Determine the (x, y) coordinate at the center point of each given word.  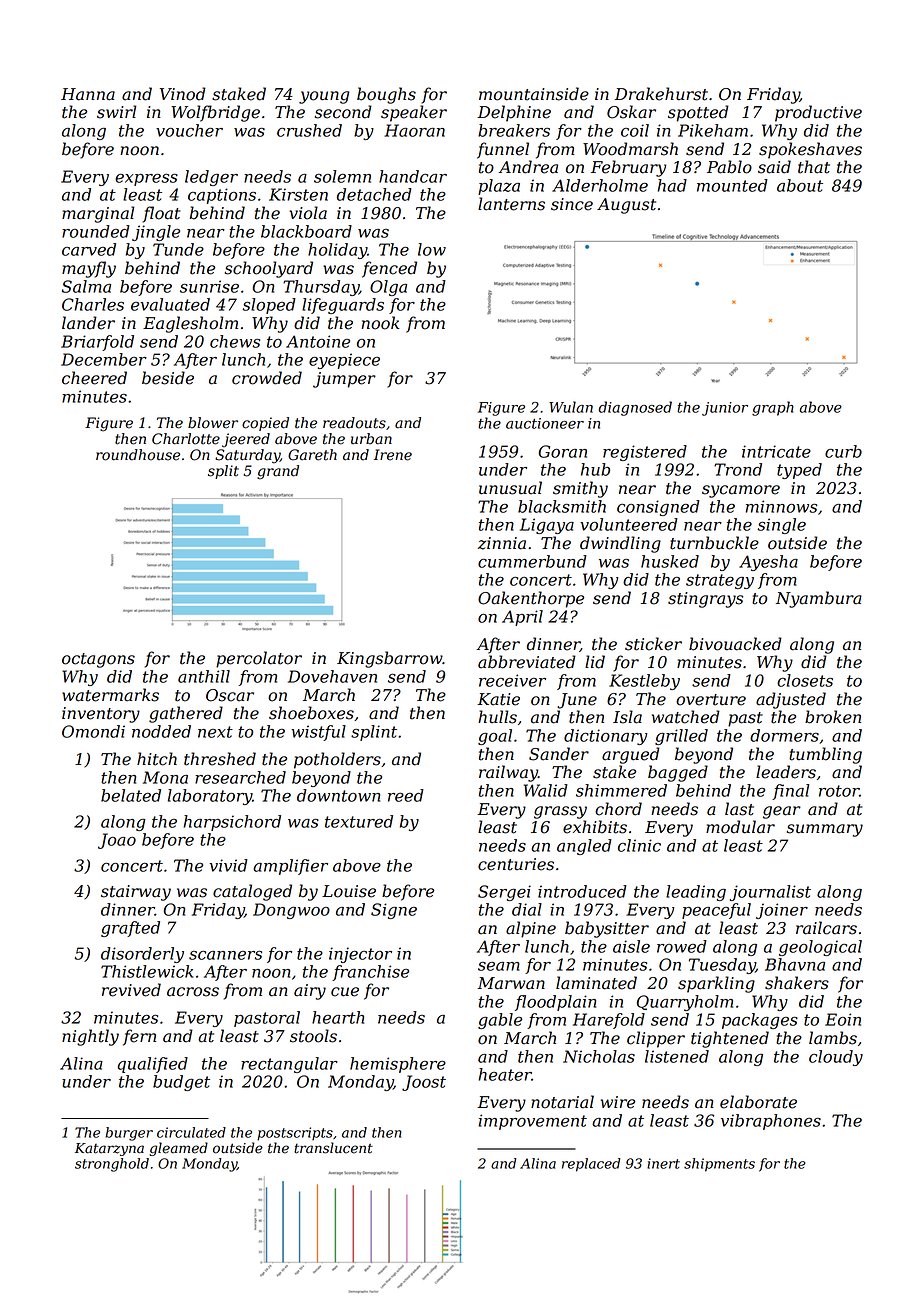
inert (663, 1163)
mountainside (534, 94)
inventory (101, 715)
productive (818, 113)
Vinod (183, 94)
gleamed (178, 1149)
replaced (591, 1165)
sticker (653, 644)
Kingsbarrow (390, 659)
